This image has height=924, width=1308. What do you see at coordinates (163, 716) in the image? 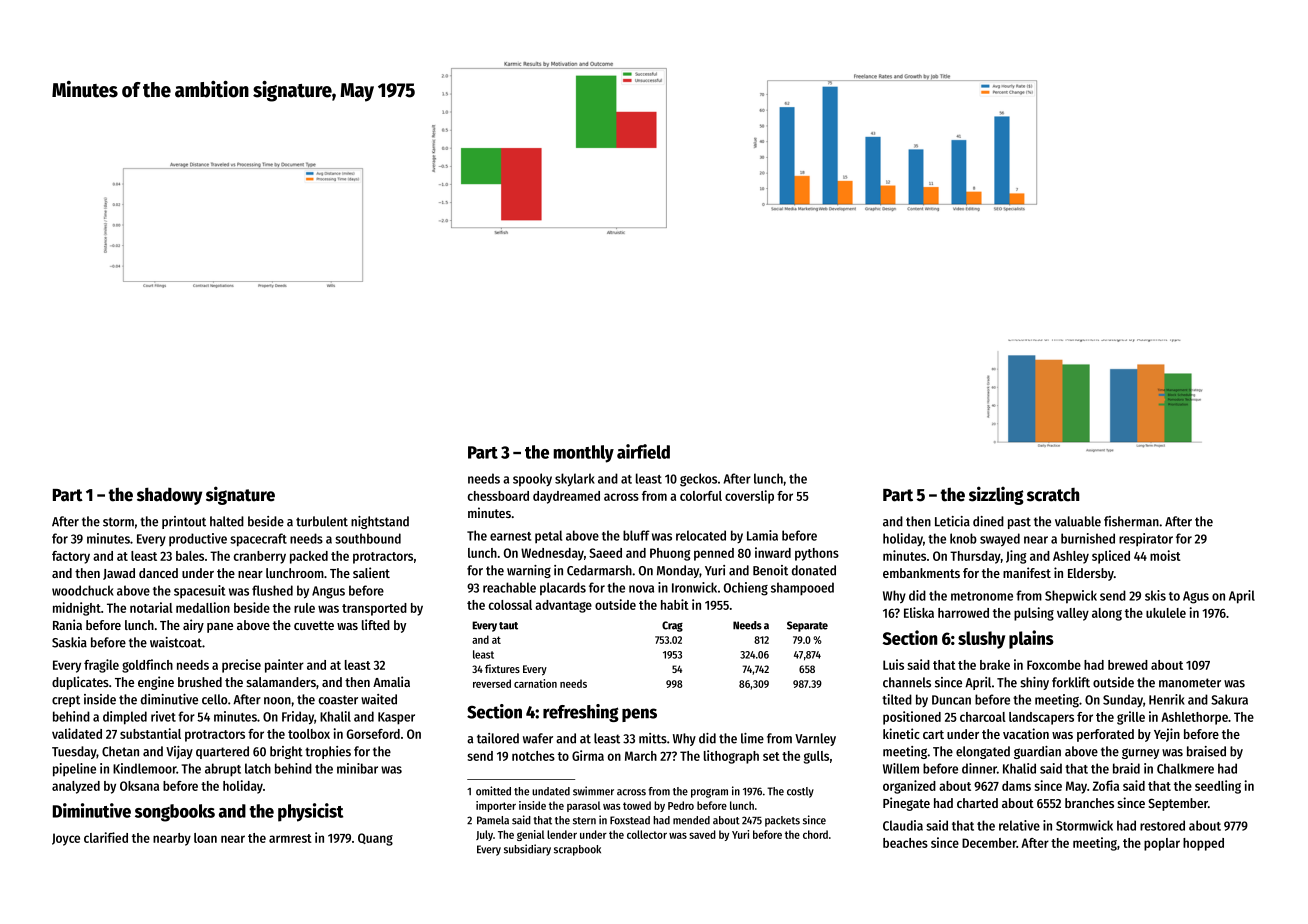
I see `rivet` at bounding box center [163, 716].
